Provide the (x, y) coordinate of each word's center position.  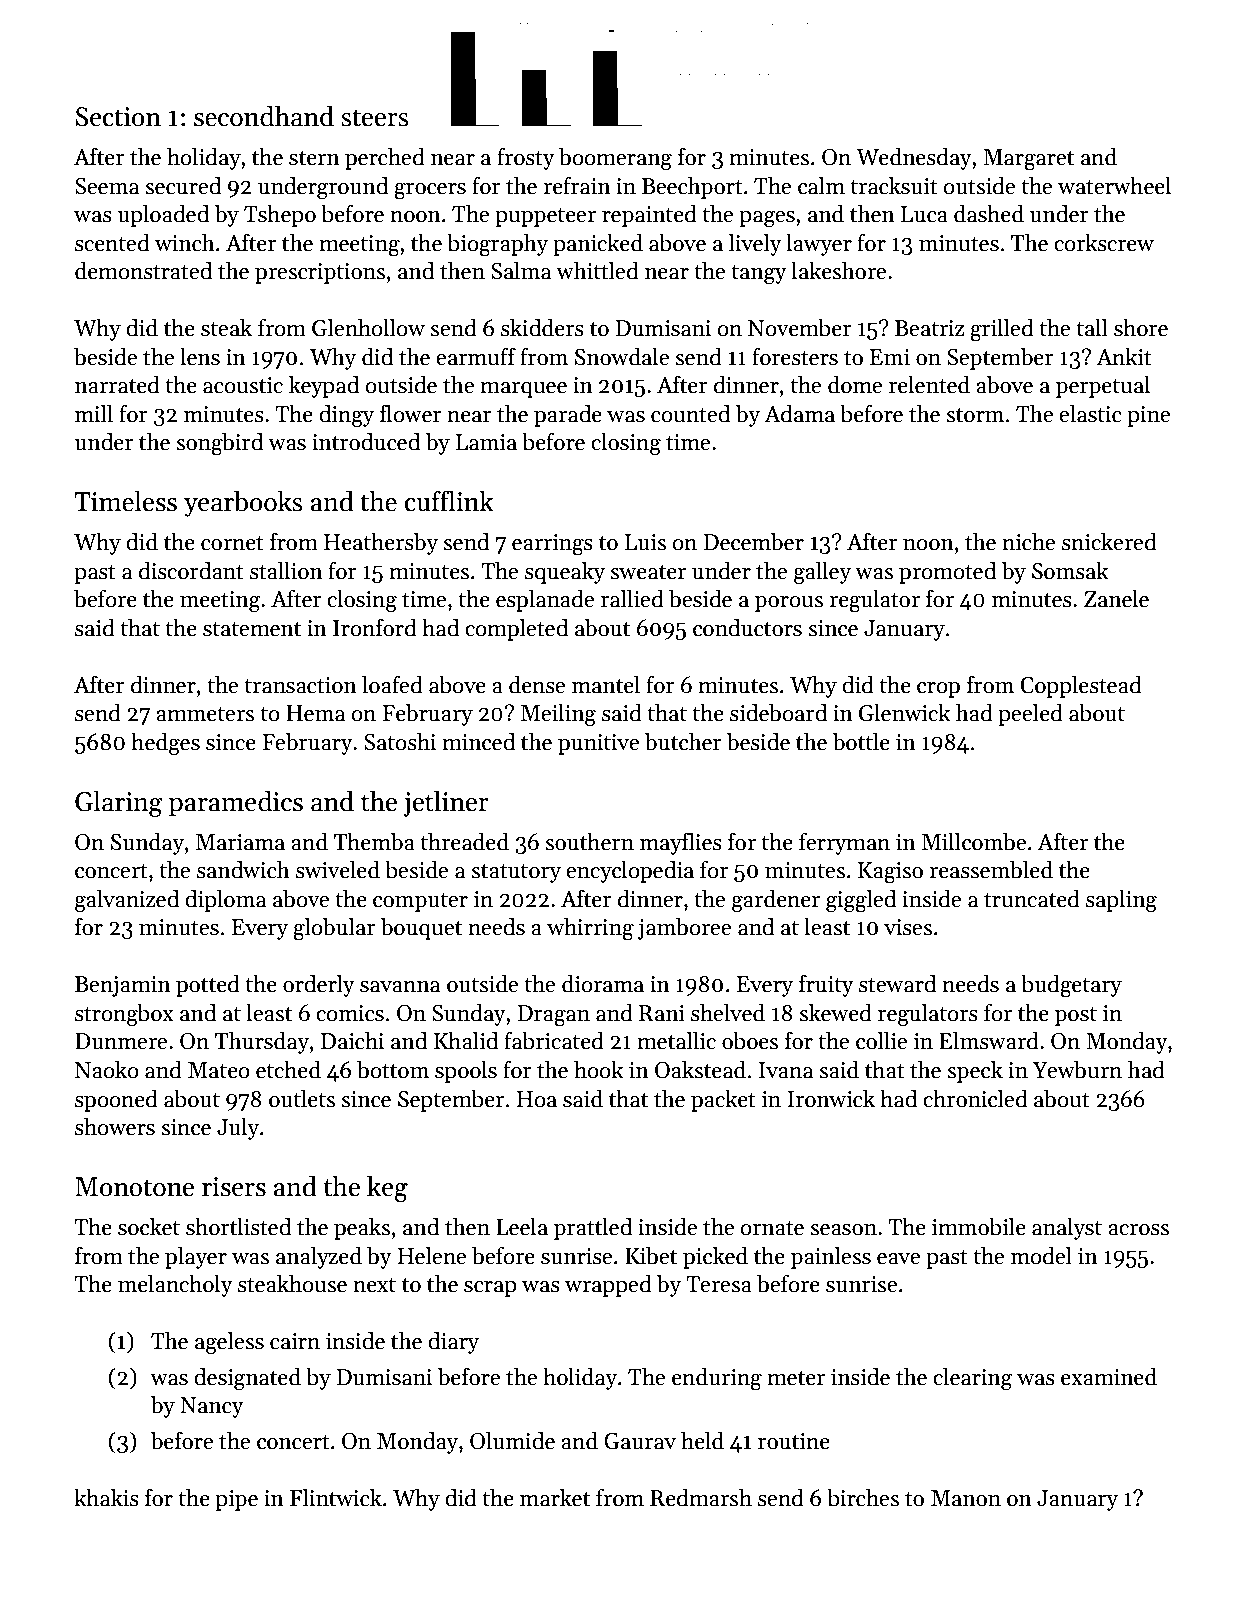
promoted (947, 573)
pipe (236, 1500)
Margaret (1028, 160)
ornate (772, 1228)
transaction (300, 685)
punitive (598, 744)
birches (863, 1498)
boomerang (615, 159)
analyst (1067, 1229)
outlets (302, 1099)
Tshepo (280, 216)
